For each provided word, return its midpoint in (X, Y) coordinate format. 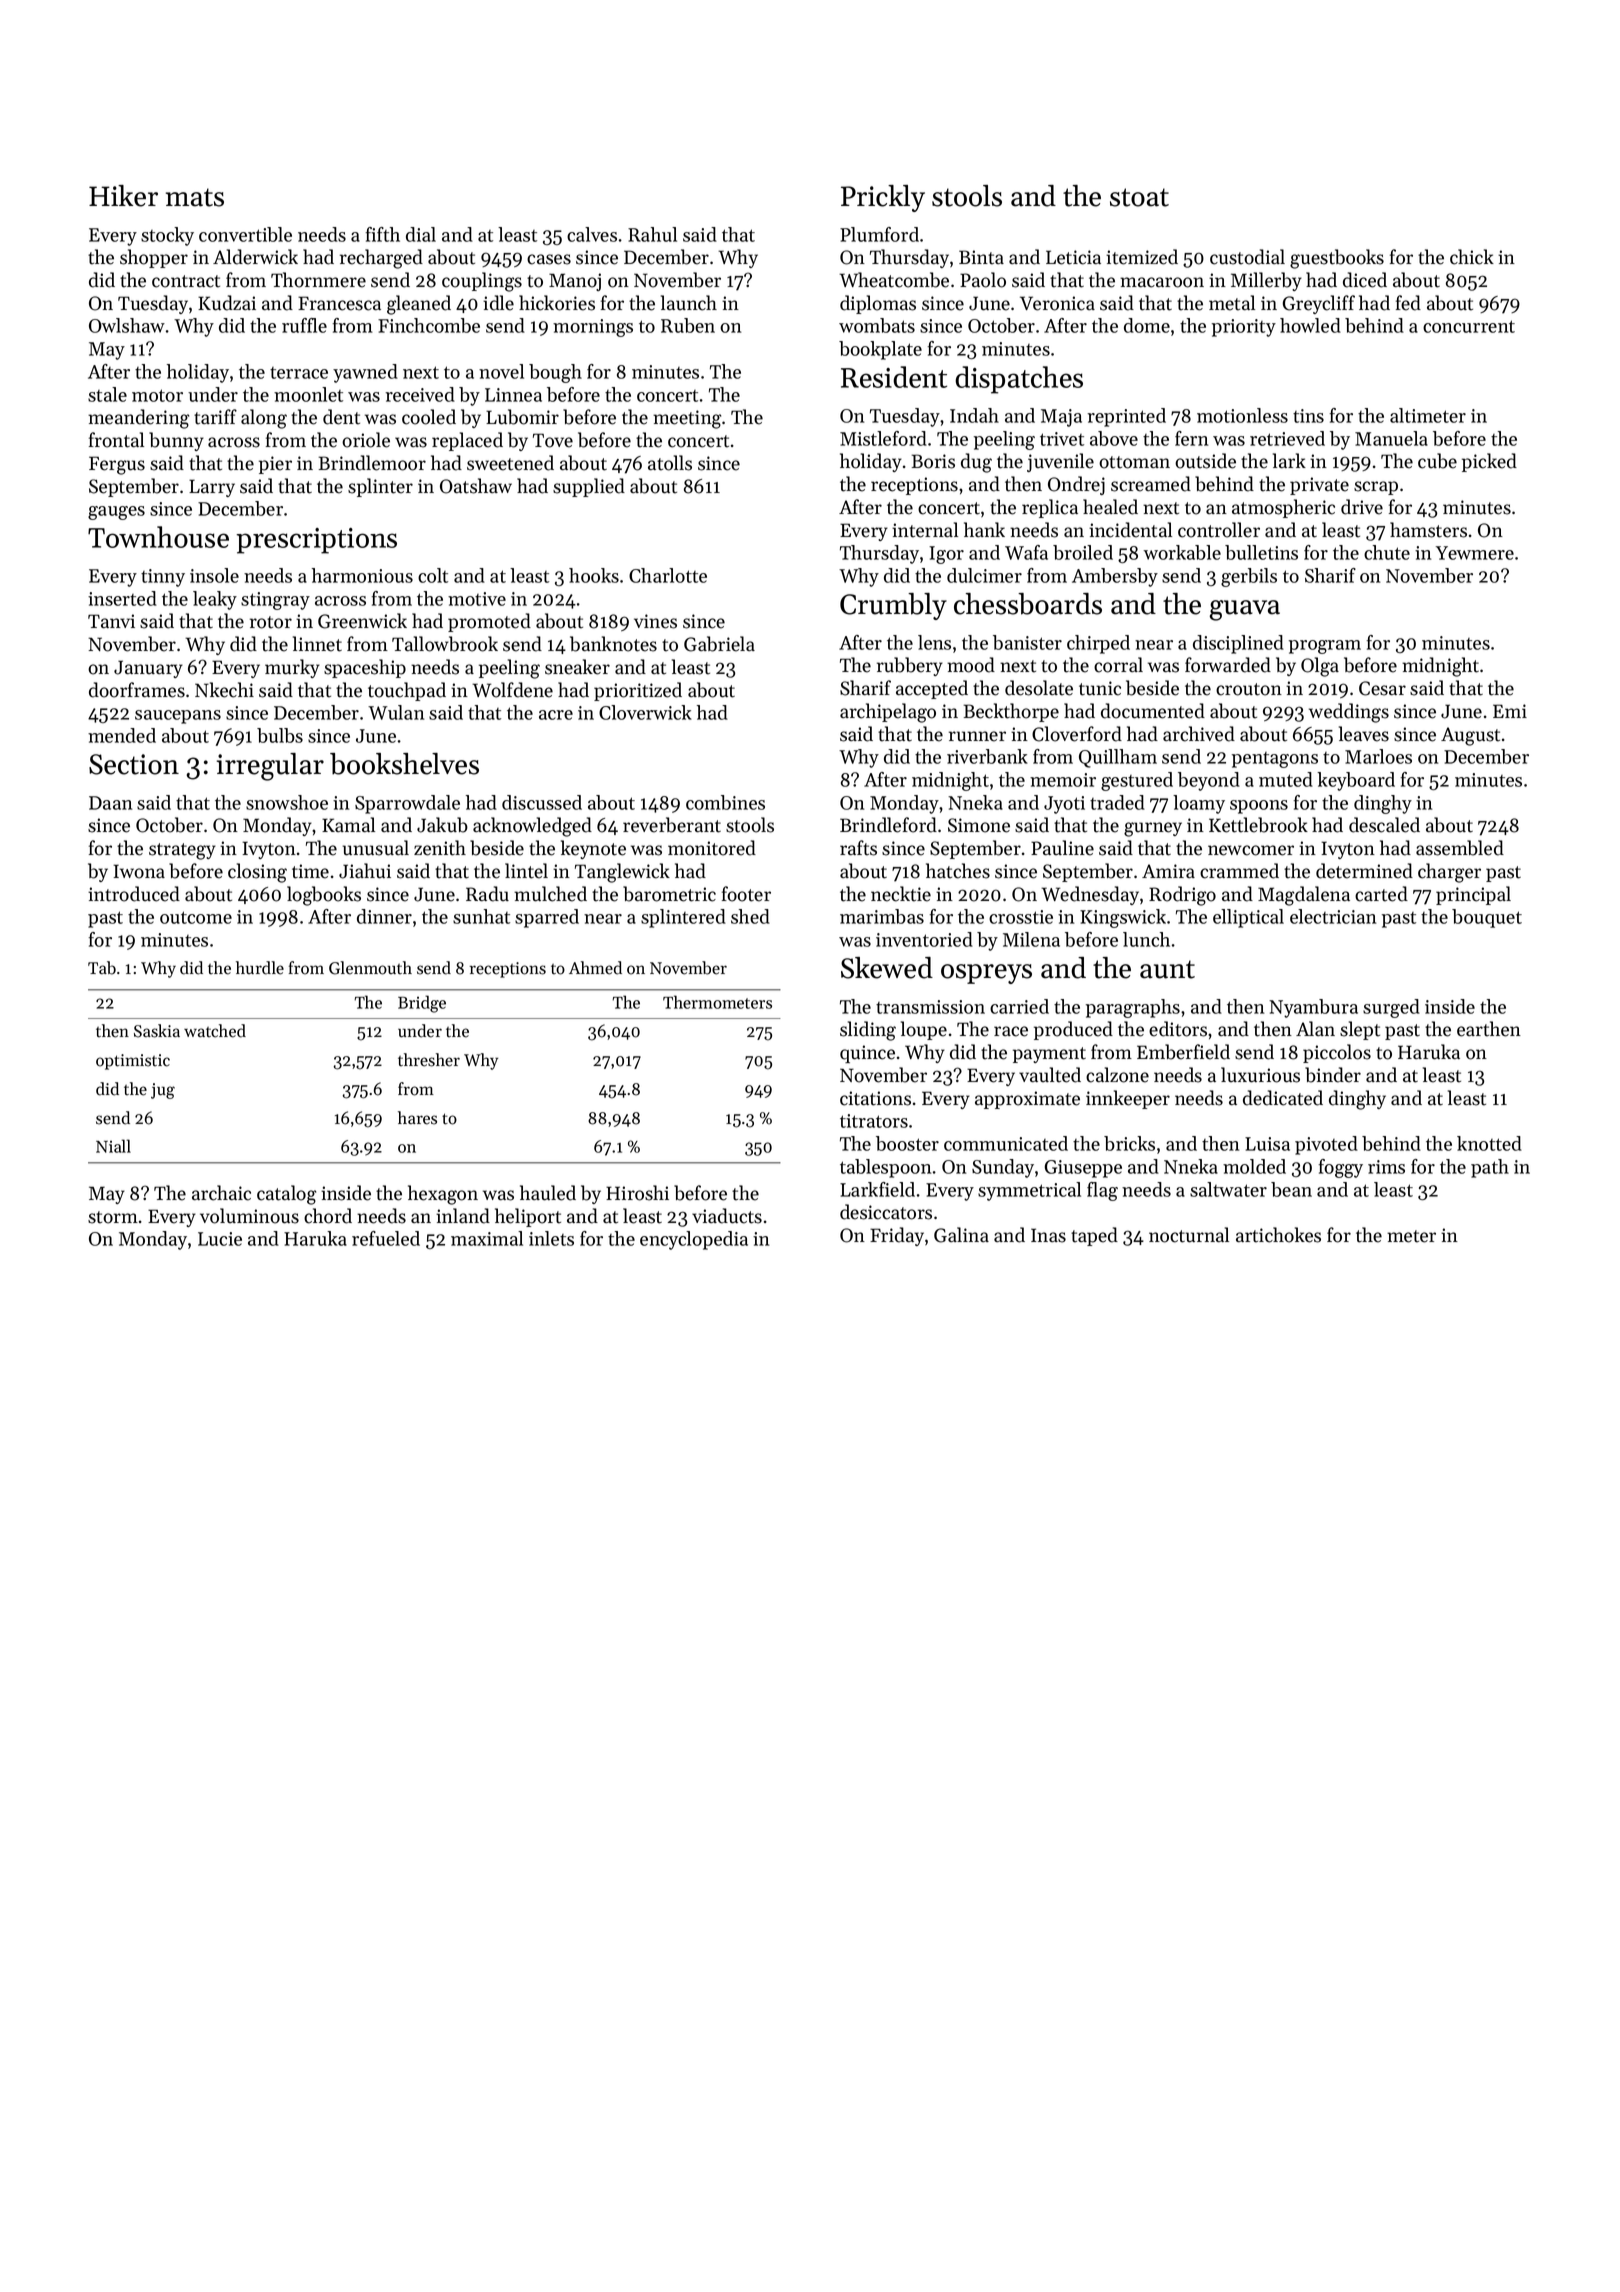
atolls (670, 463)
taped (1094, 1236)
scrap (1376, 488)
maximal (487, 1238)
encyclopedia (694, 1240)
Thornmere (318, 280)
